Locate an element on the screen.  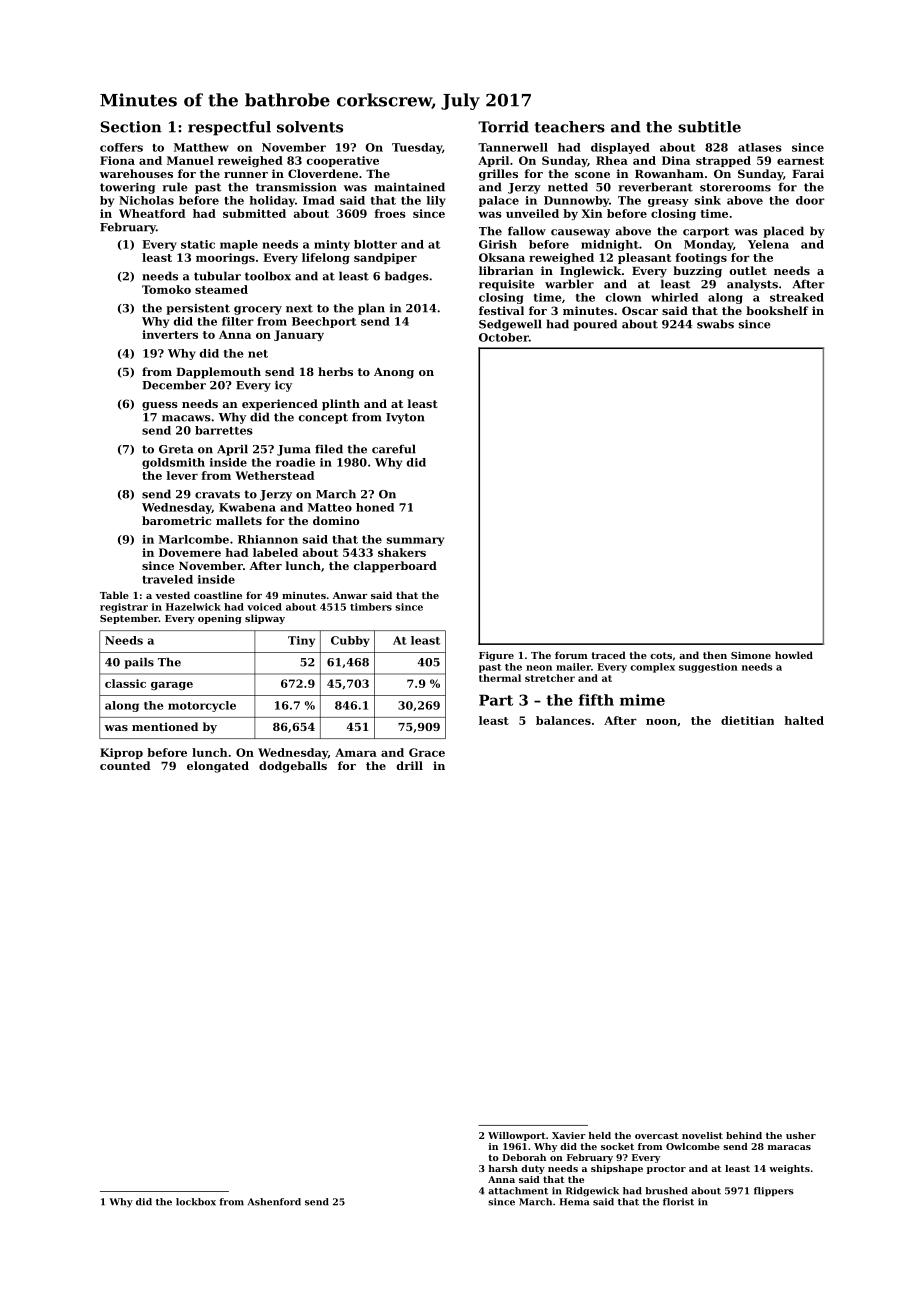
next is located at coordinates (299, 308).
